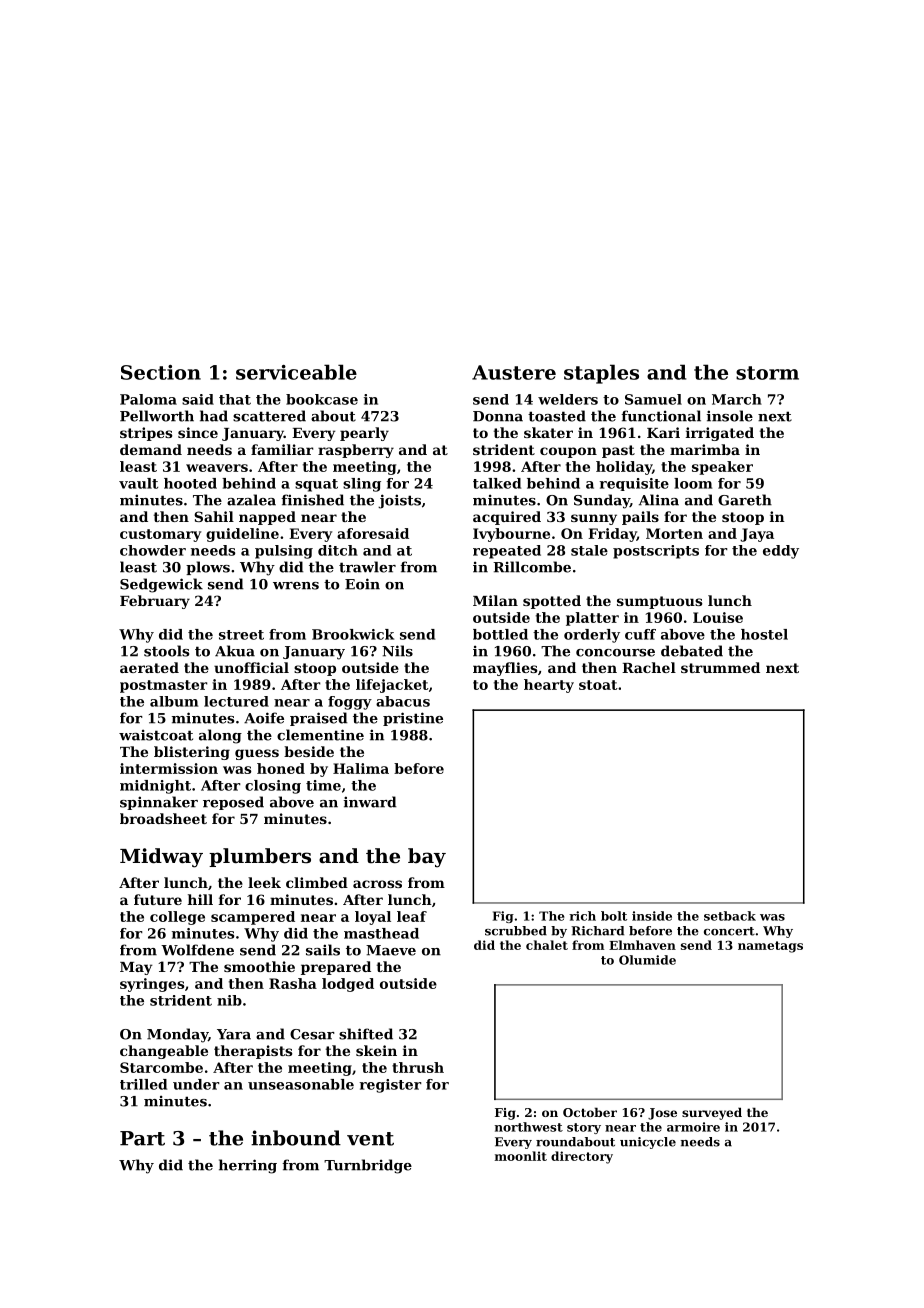  Describe the element at coordinates (427, 858) in the image. I see `bay` at that location.
